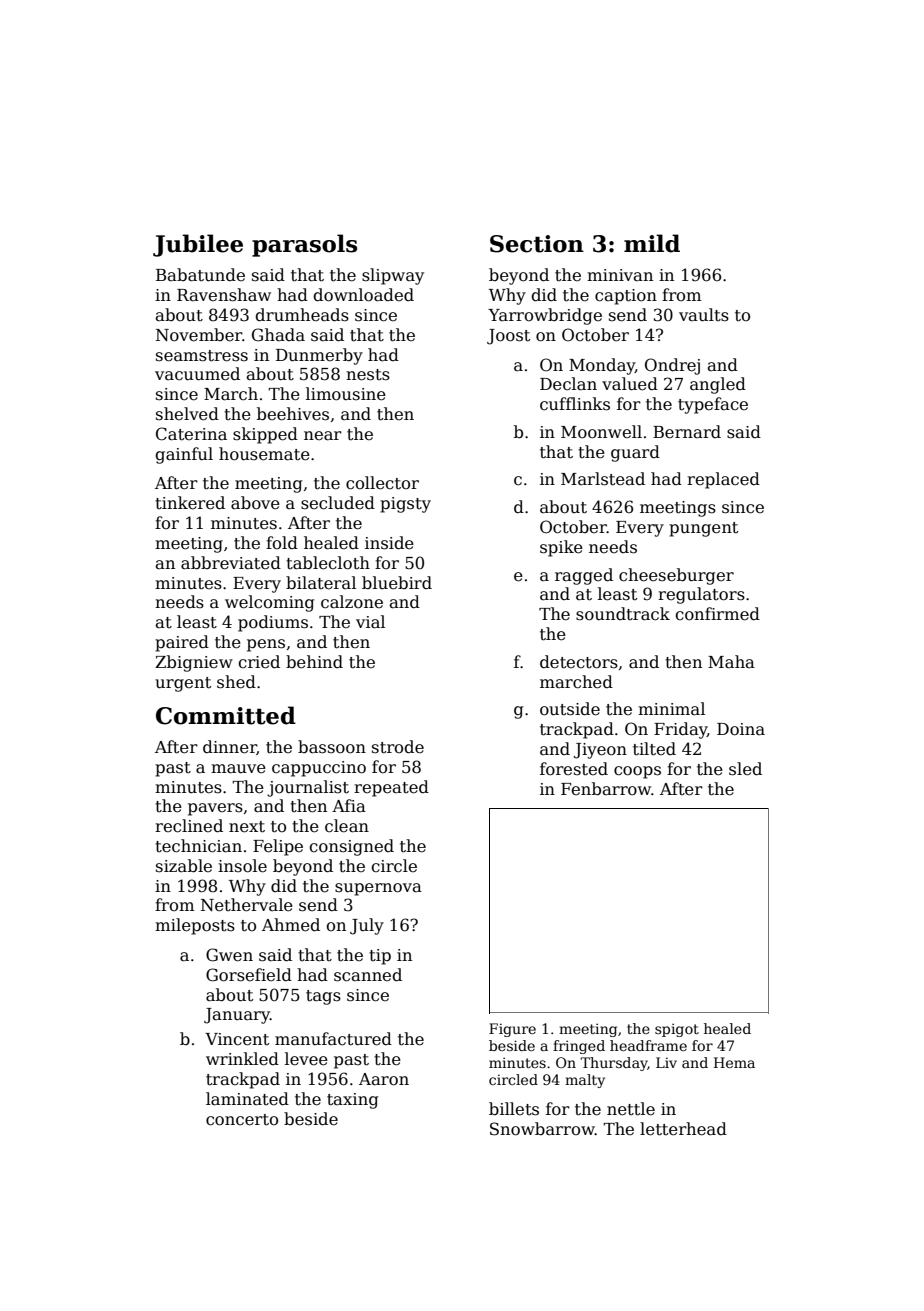 Image resolution: width=924 pixels, height=1311 pixels. What do you see at coordinates (182, 643) in the screenshot?
I see `paired` at bounding box center [182, 643].
